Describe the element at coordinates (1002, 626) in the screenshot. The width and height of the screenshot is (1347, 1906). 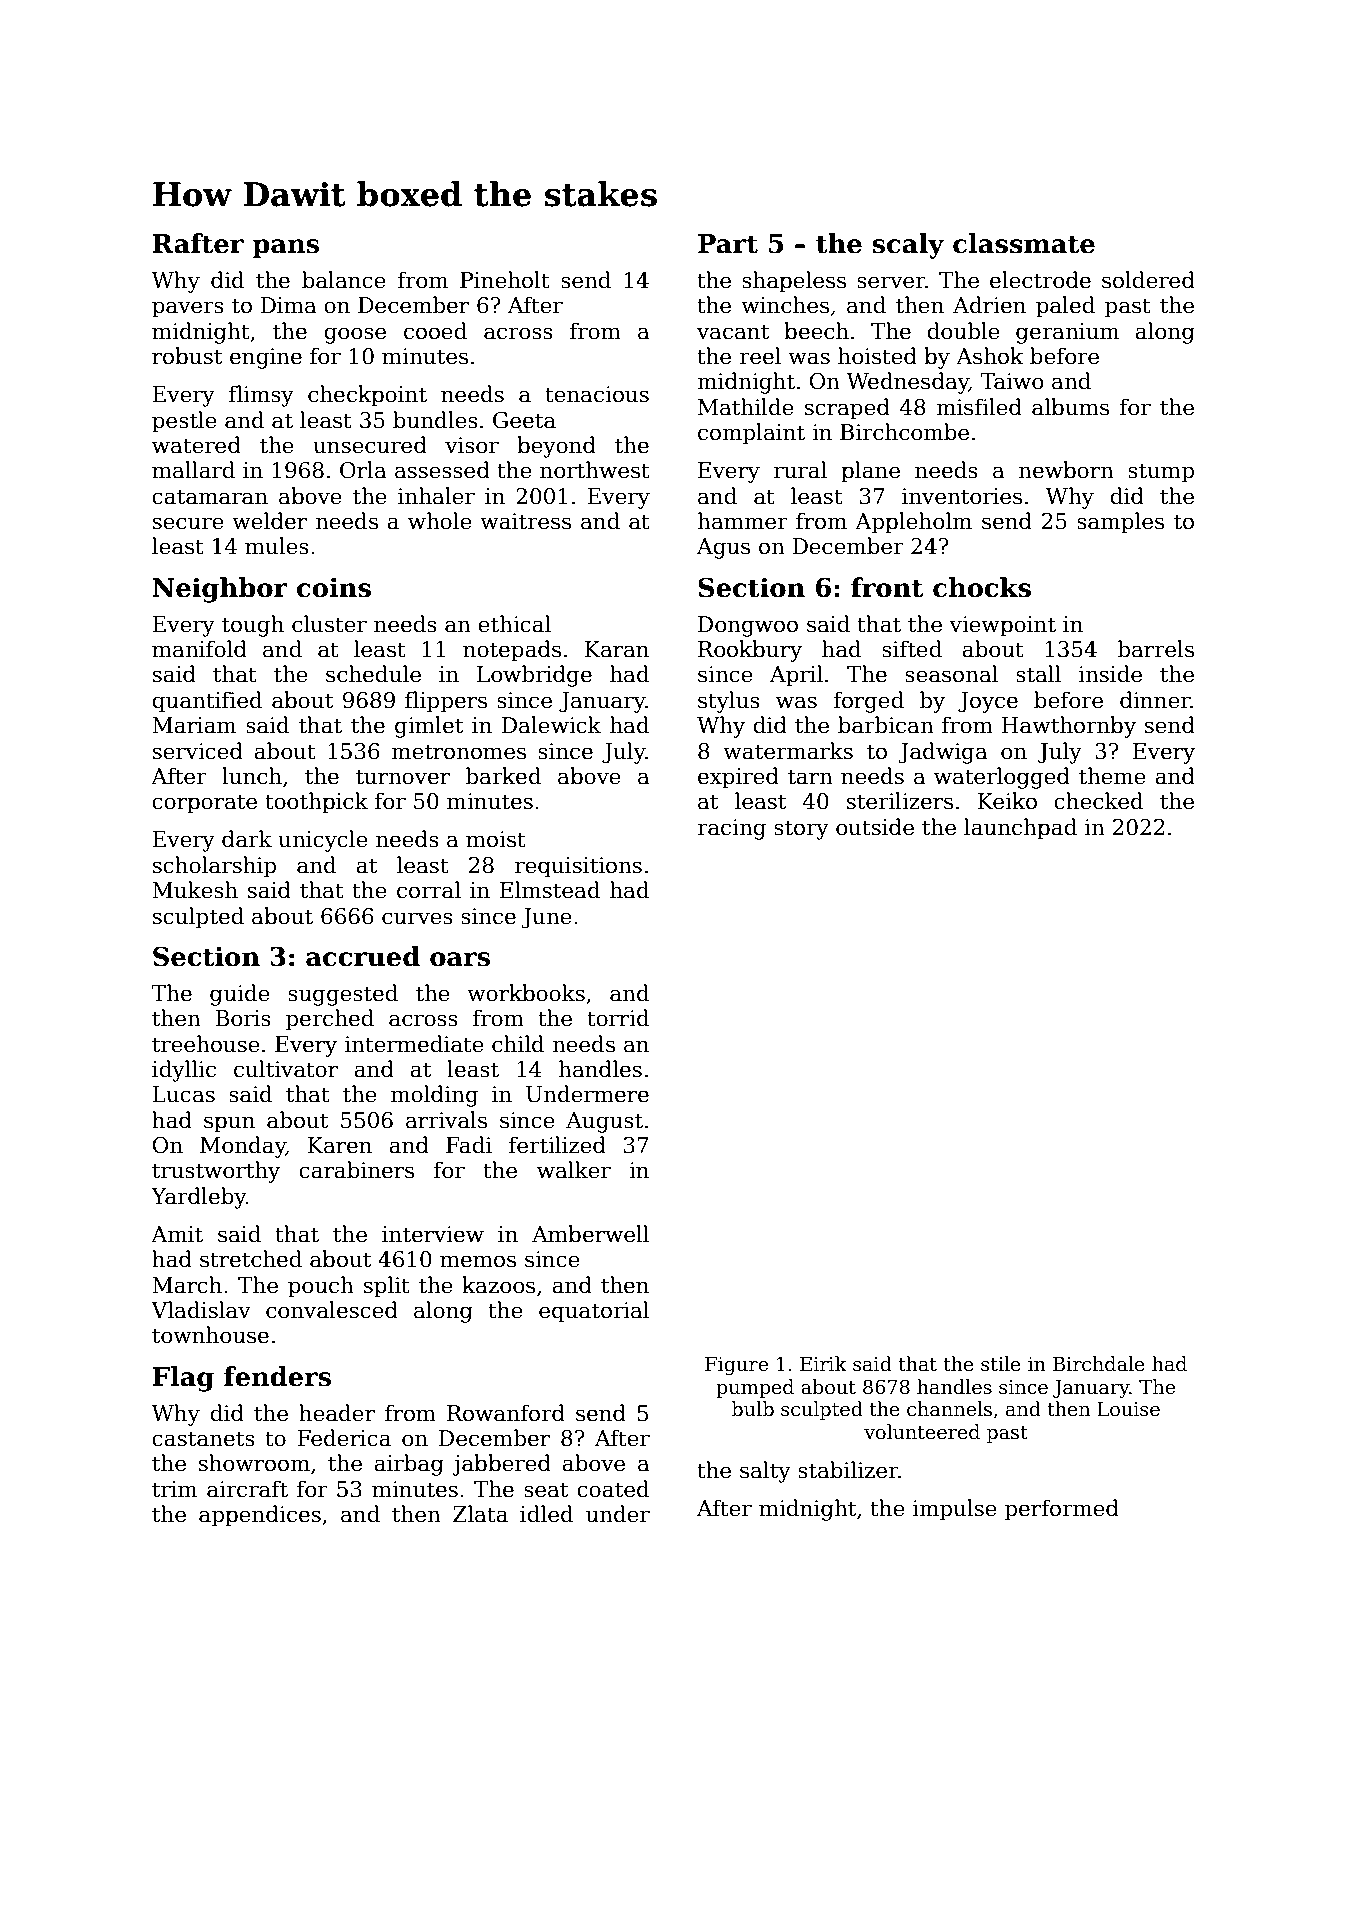
I see `viewpoint` at that location.
